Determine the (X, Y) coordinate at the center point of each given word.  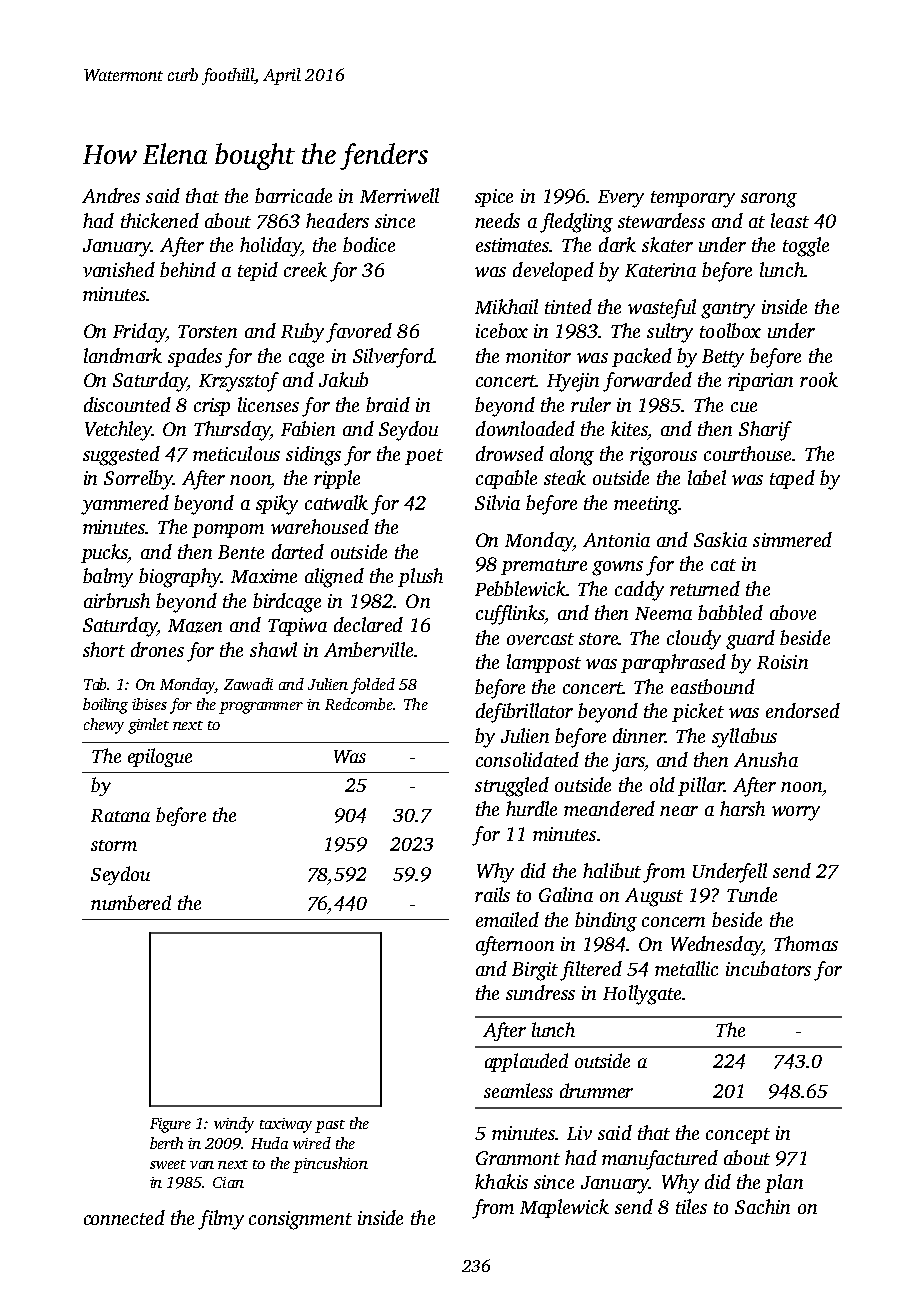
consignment (300, 1220)
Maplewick (564, 1208)
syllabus (744, 738)
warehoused (320, 526)
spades (195, 357)
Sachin (762, 1206)
